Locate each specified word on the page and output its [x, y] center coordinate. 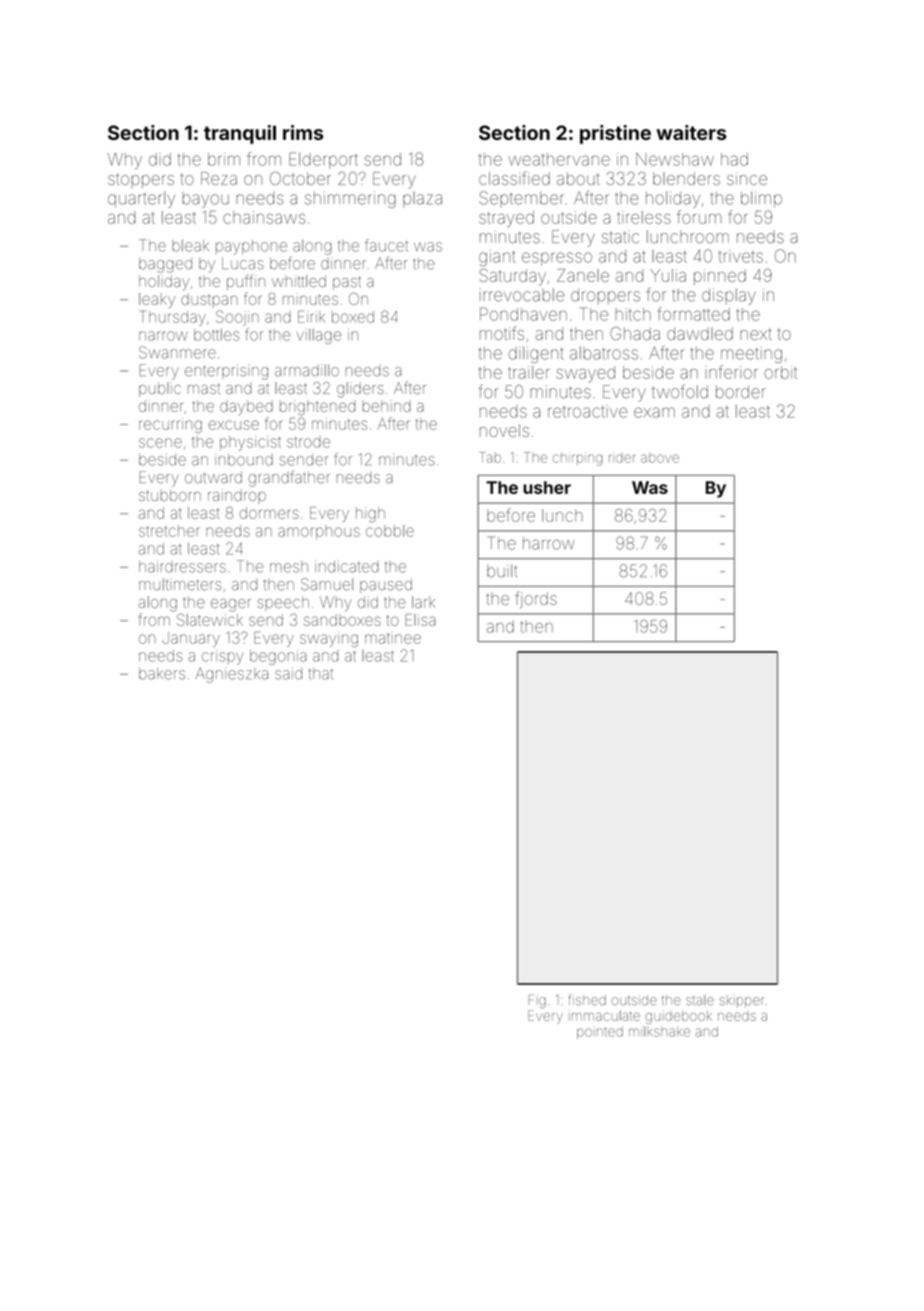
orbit [780, 372]
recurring [170, 425]
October [300, 178]
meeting [751, 355]
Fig [537, 1001]
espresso [557, 259]
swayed [586, 374]
